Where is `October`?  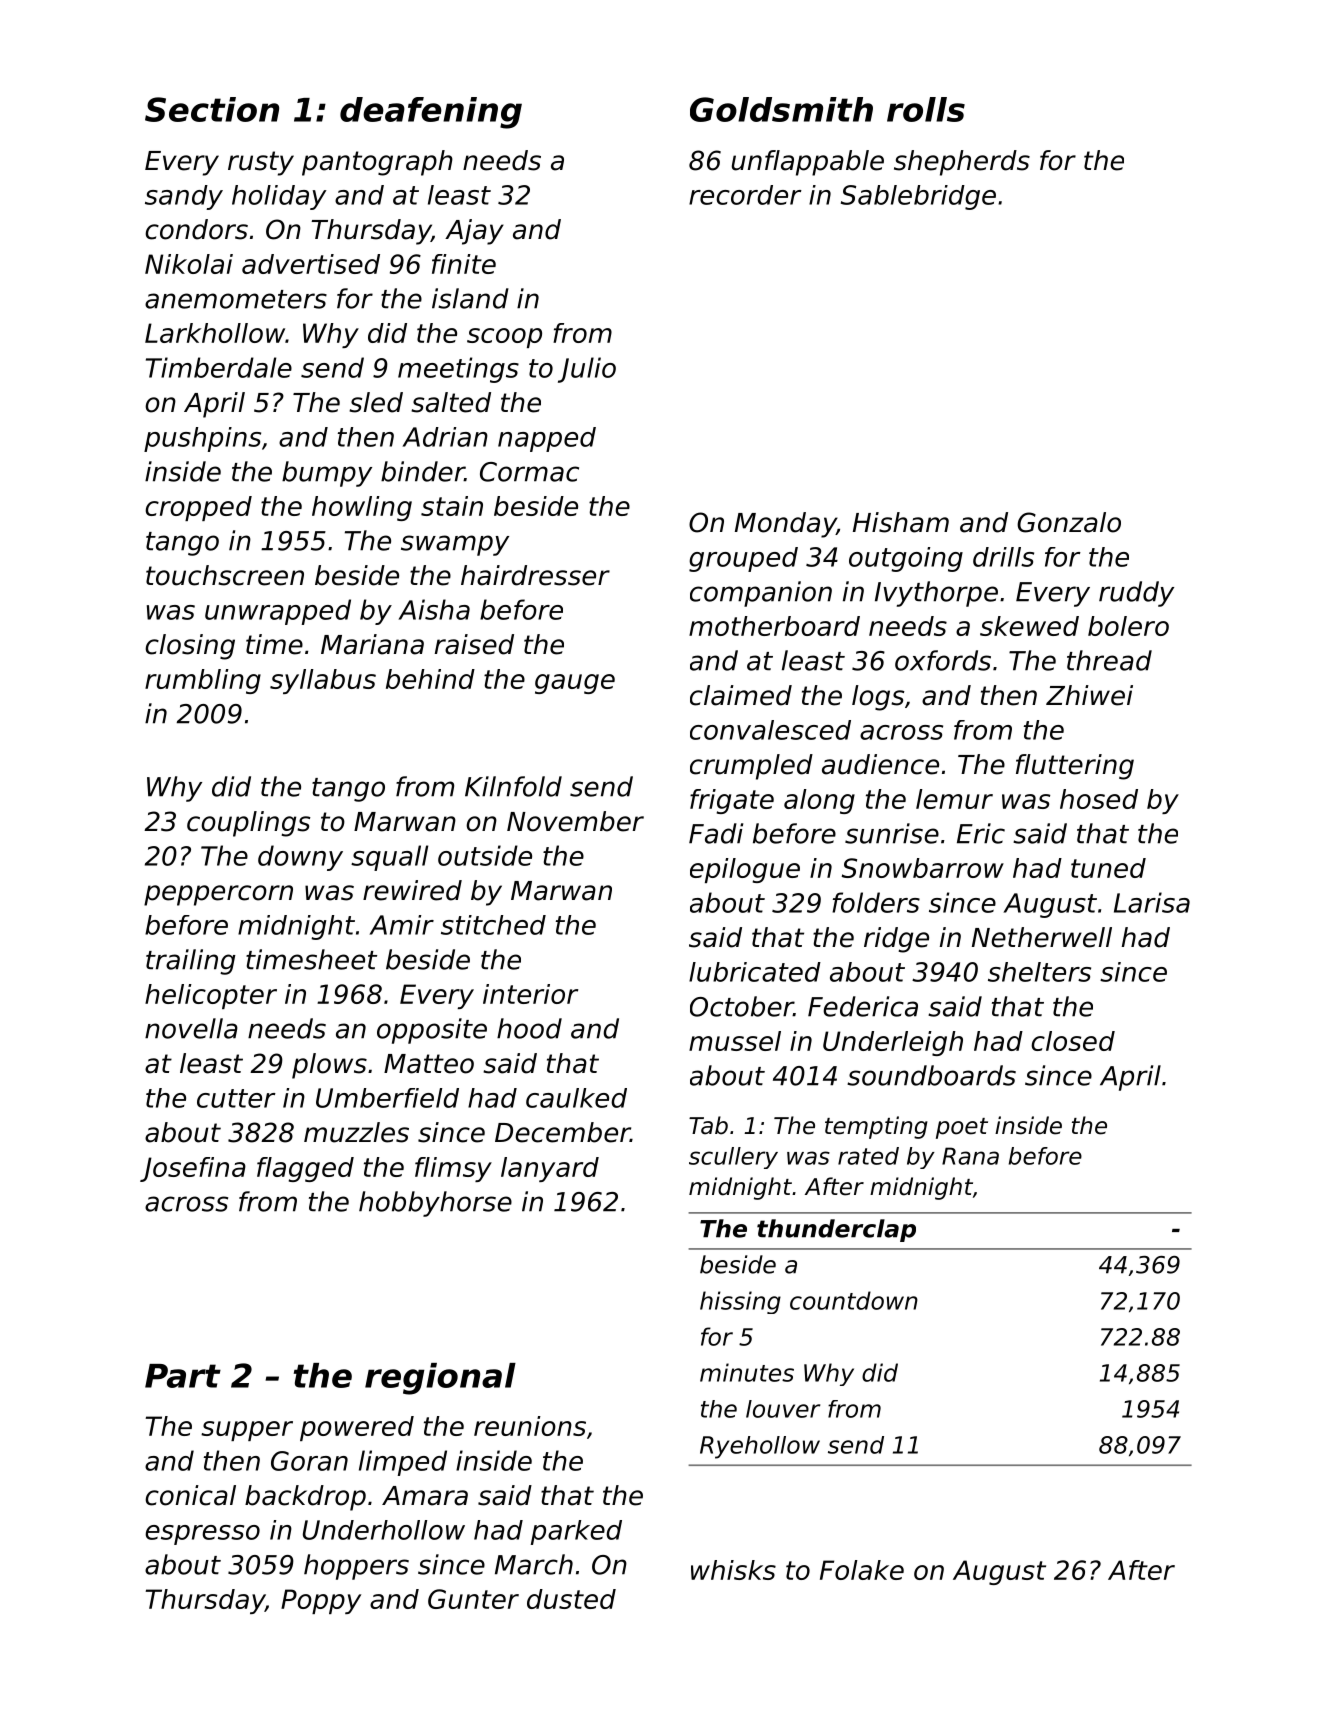
October is located at coordinates (742, 1006).
